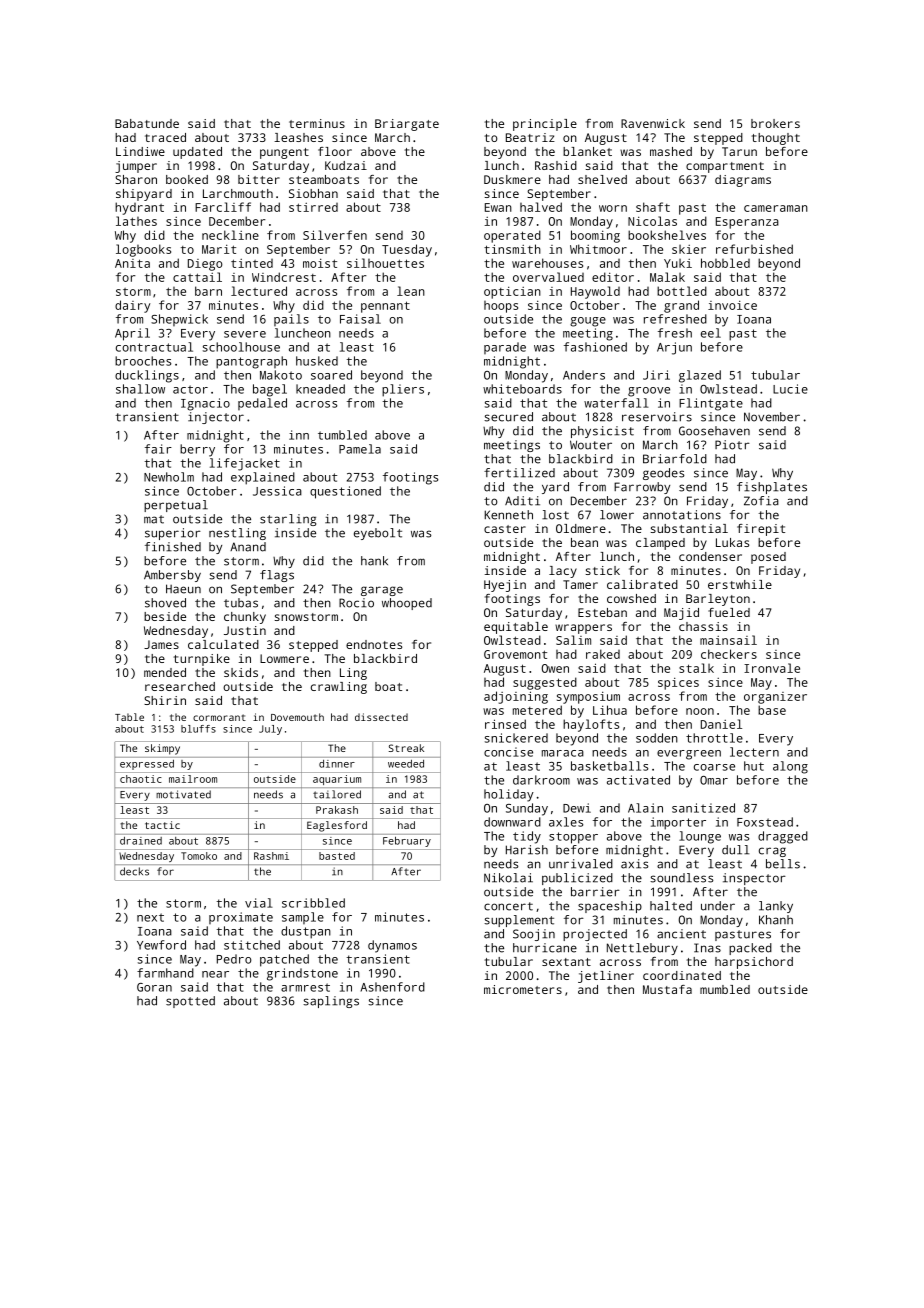 This screenshot has height=1308, width=924. What do you see at coordinates (183, 589) in the screenshot?
I see `Haeun` at bounding box center [183, 589].
